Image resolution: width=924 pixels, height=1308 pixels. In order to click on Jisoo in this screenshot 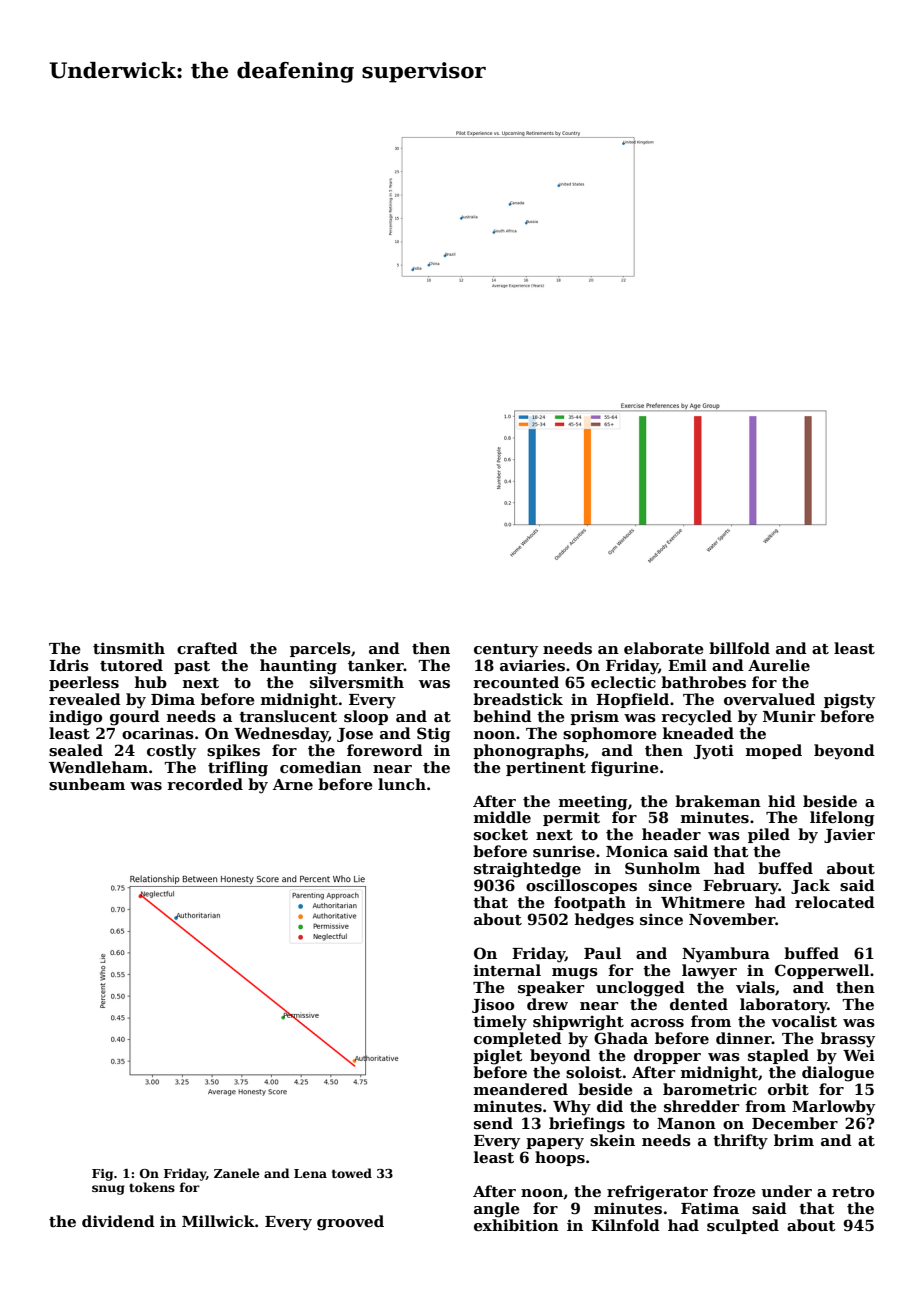, I will do `click(493, 1005)`.
